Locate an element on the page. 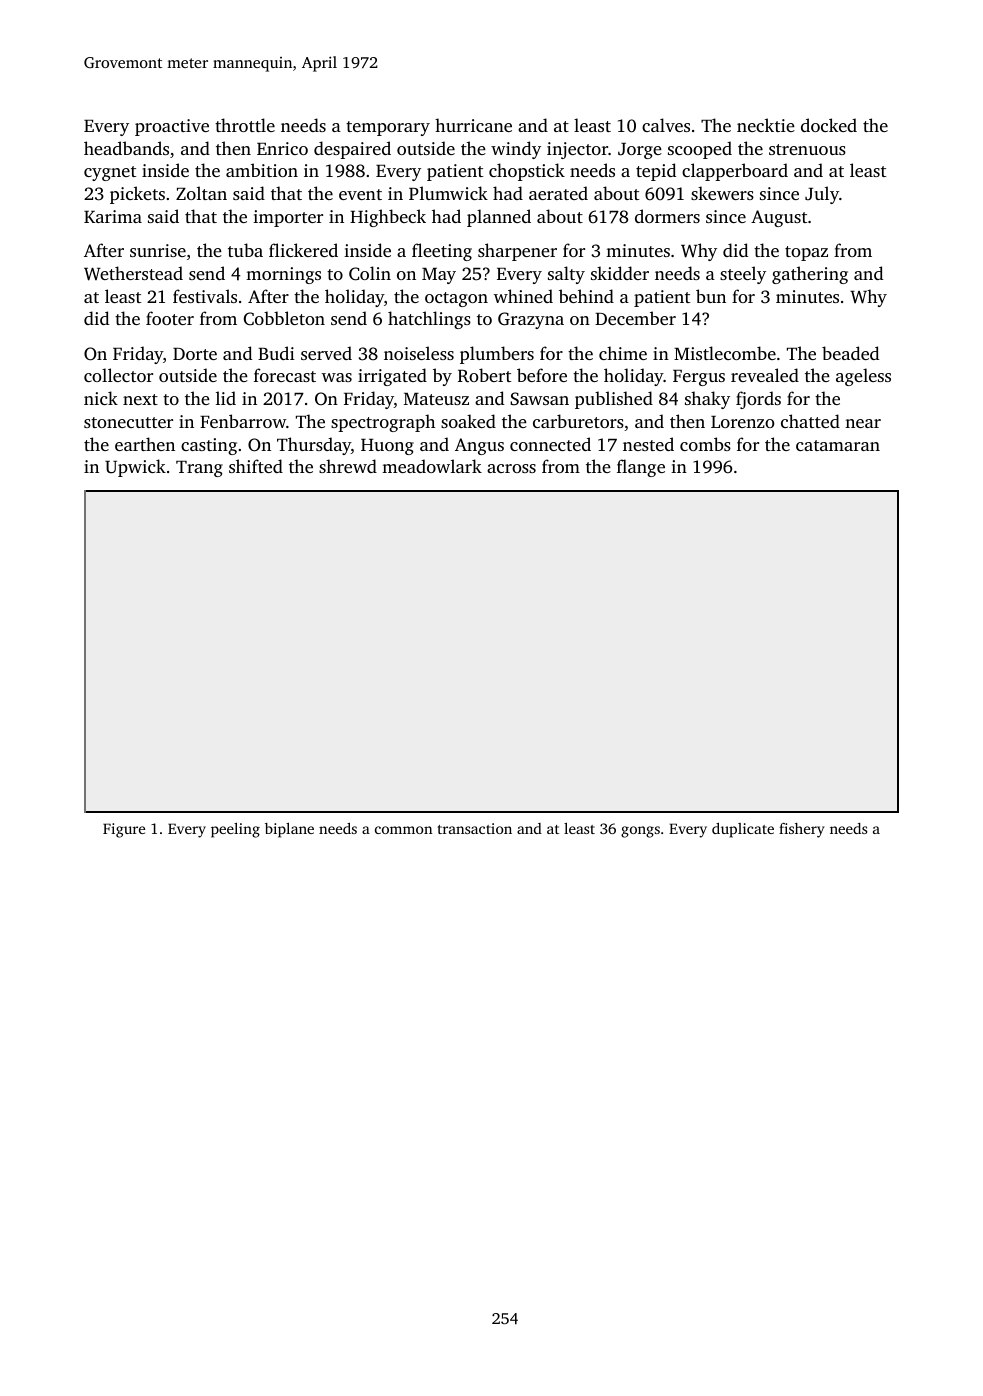 The width and height of the document is (983, 1396). temporary is located at coordinates (388, 128).
